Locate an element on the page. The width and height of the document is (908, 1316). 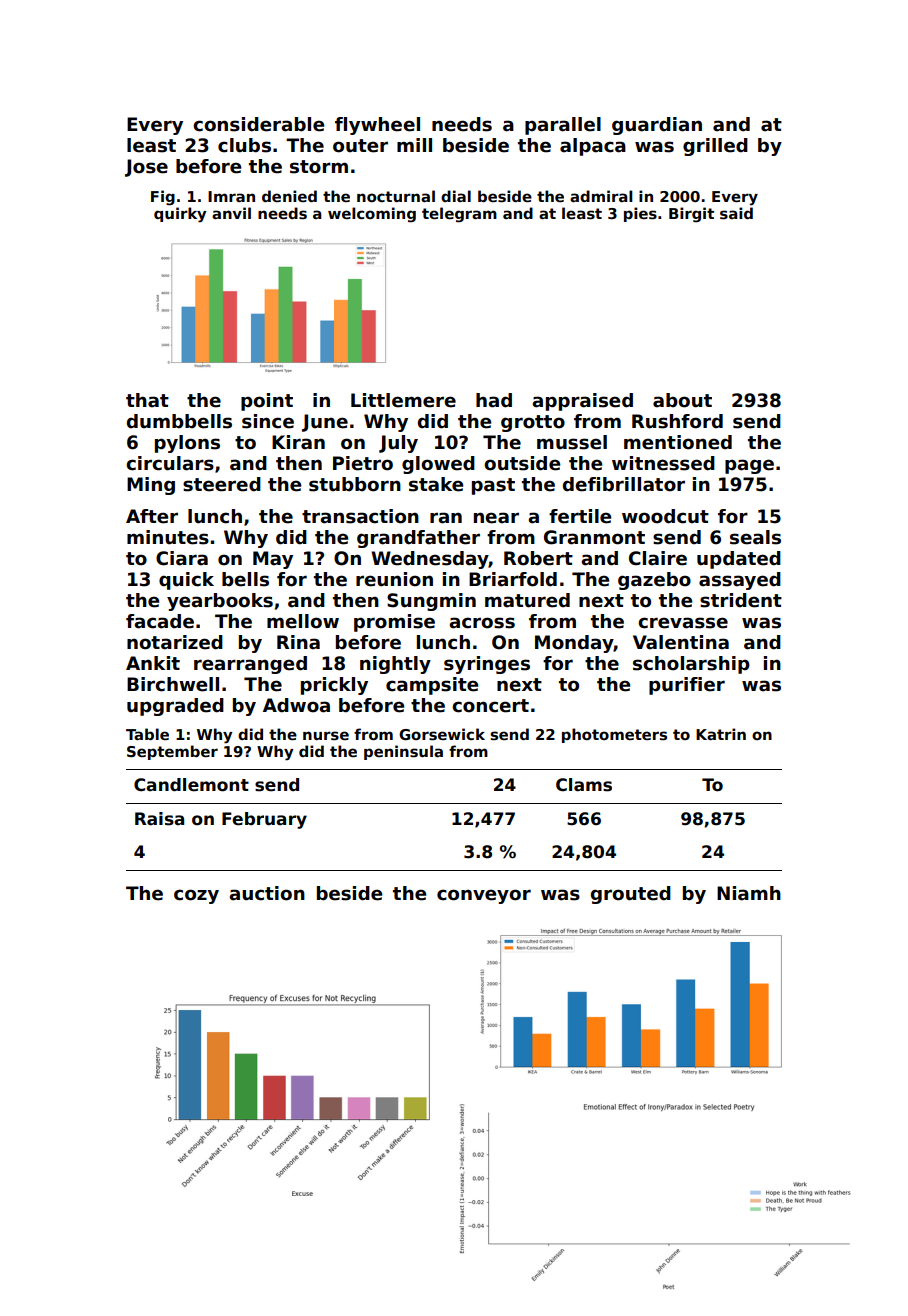
upgraded is located at coordinates (175, 707).
